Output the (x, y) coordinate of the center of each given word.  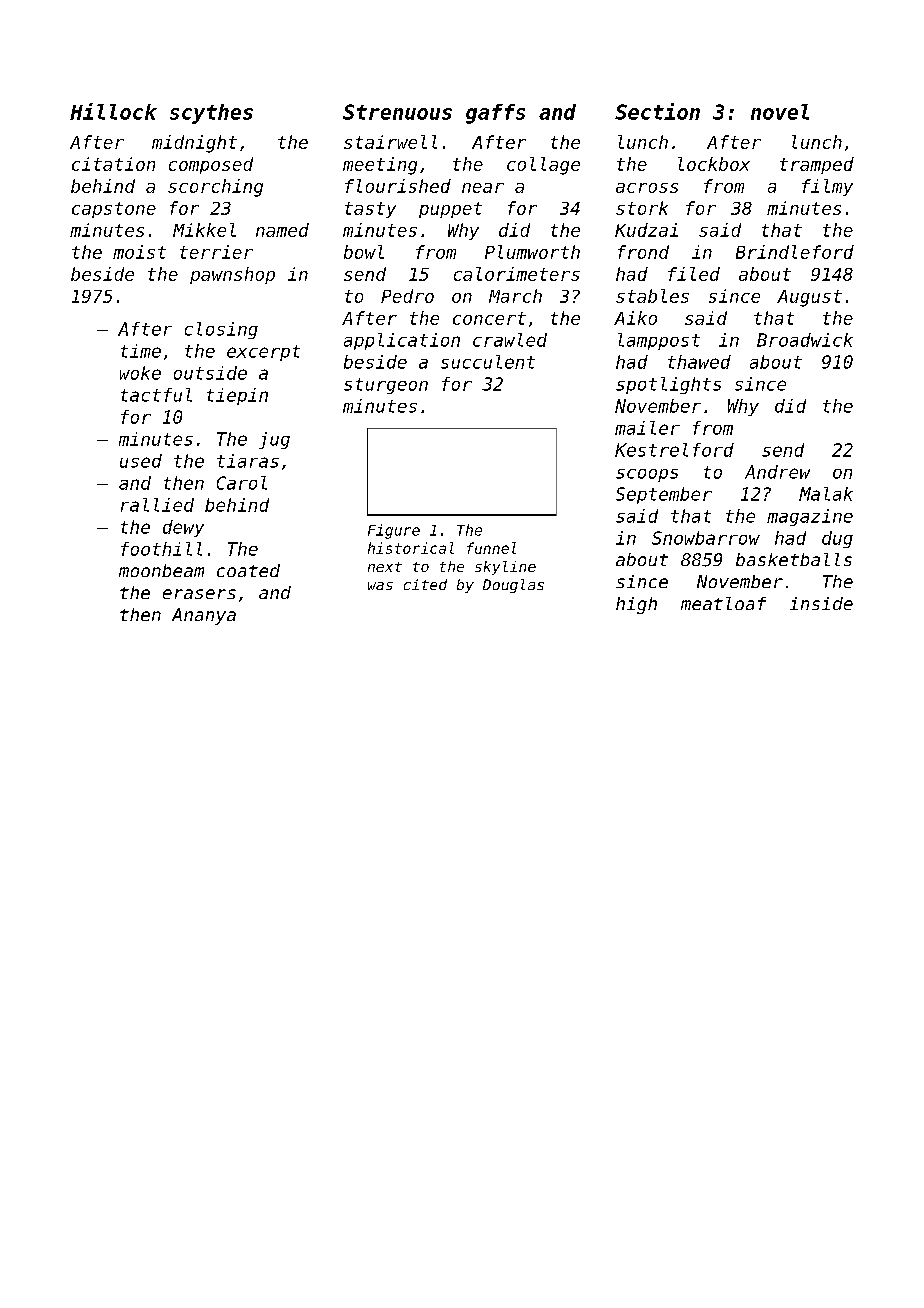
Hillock (113, 111)
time (141, 351)
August (809, 298)
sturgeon (386, 386)
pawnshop (232, 275)
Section (657, 111)
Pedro (407, 296)
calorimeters (517, 274)
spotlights (668, 385)
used (141, 461)
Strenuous (397, 112)
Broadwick (805, 340)
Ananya (204, 616)
